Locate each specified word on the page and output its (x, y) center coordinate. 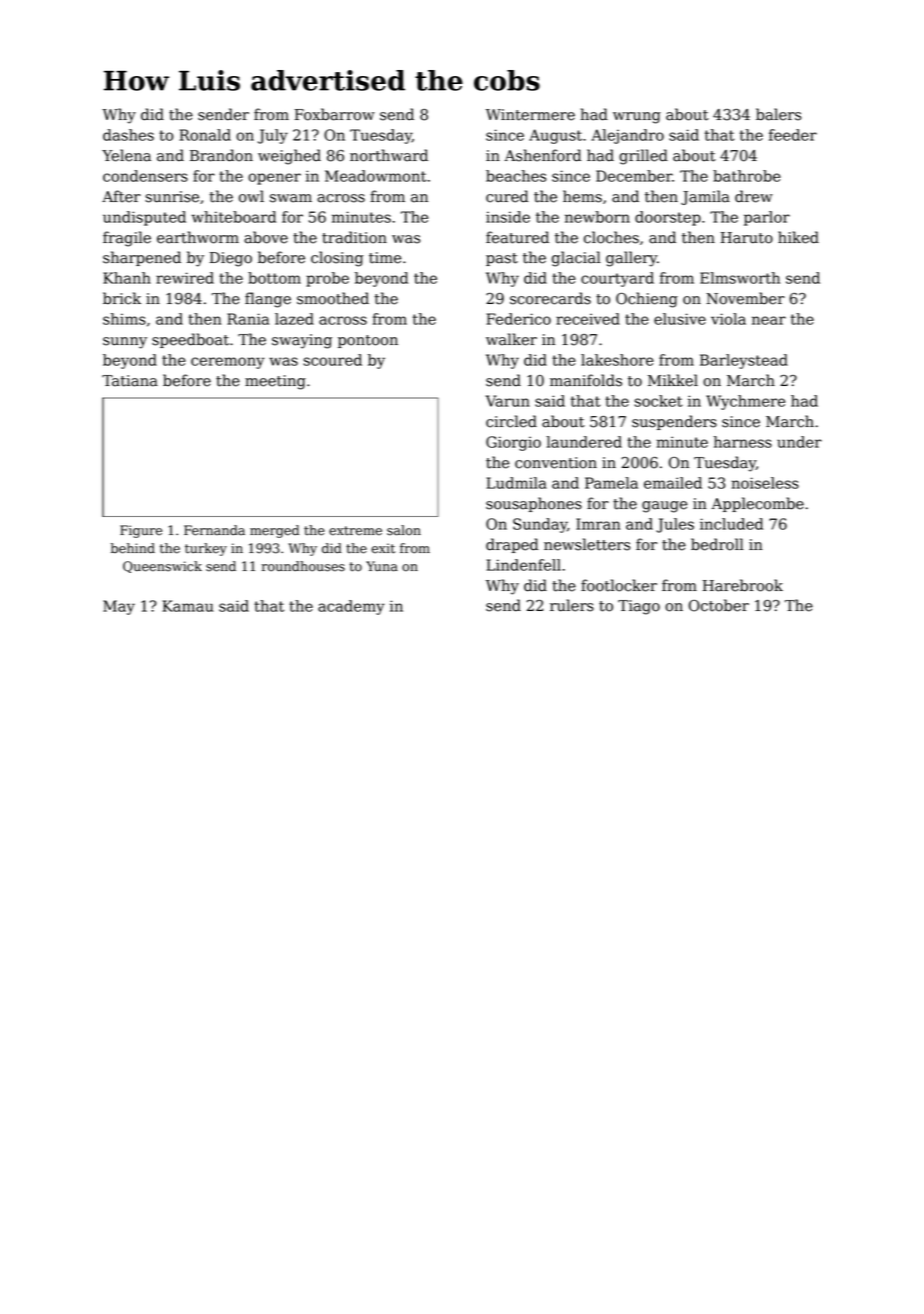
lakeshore (617, 360)
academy (351, 607)
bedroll (717, 544)
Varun (508, 401)
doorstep (668, 218)
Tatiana (130, 381)
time (385, 258)
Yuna (382, 566)
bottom (274, 278)
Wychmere (745, 402)
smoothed (333, 298)
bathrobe (747, 176)
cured (507, 196)
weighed (289, 157)
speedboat (190, 340)
